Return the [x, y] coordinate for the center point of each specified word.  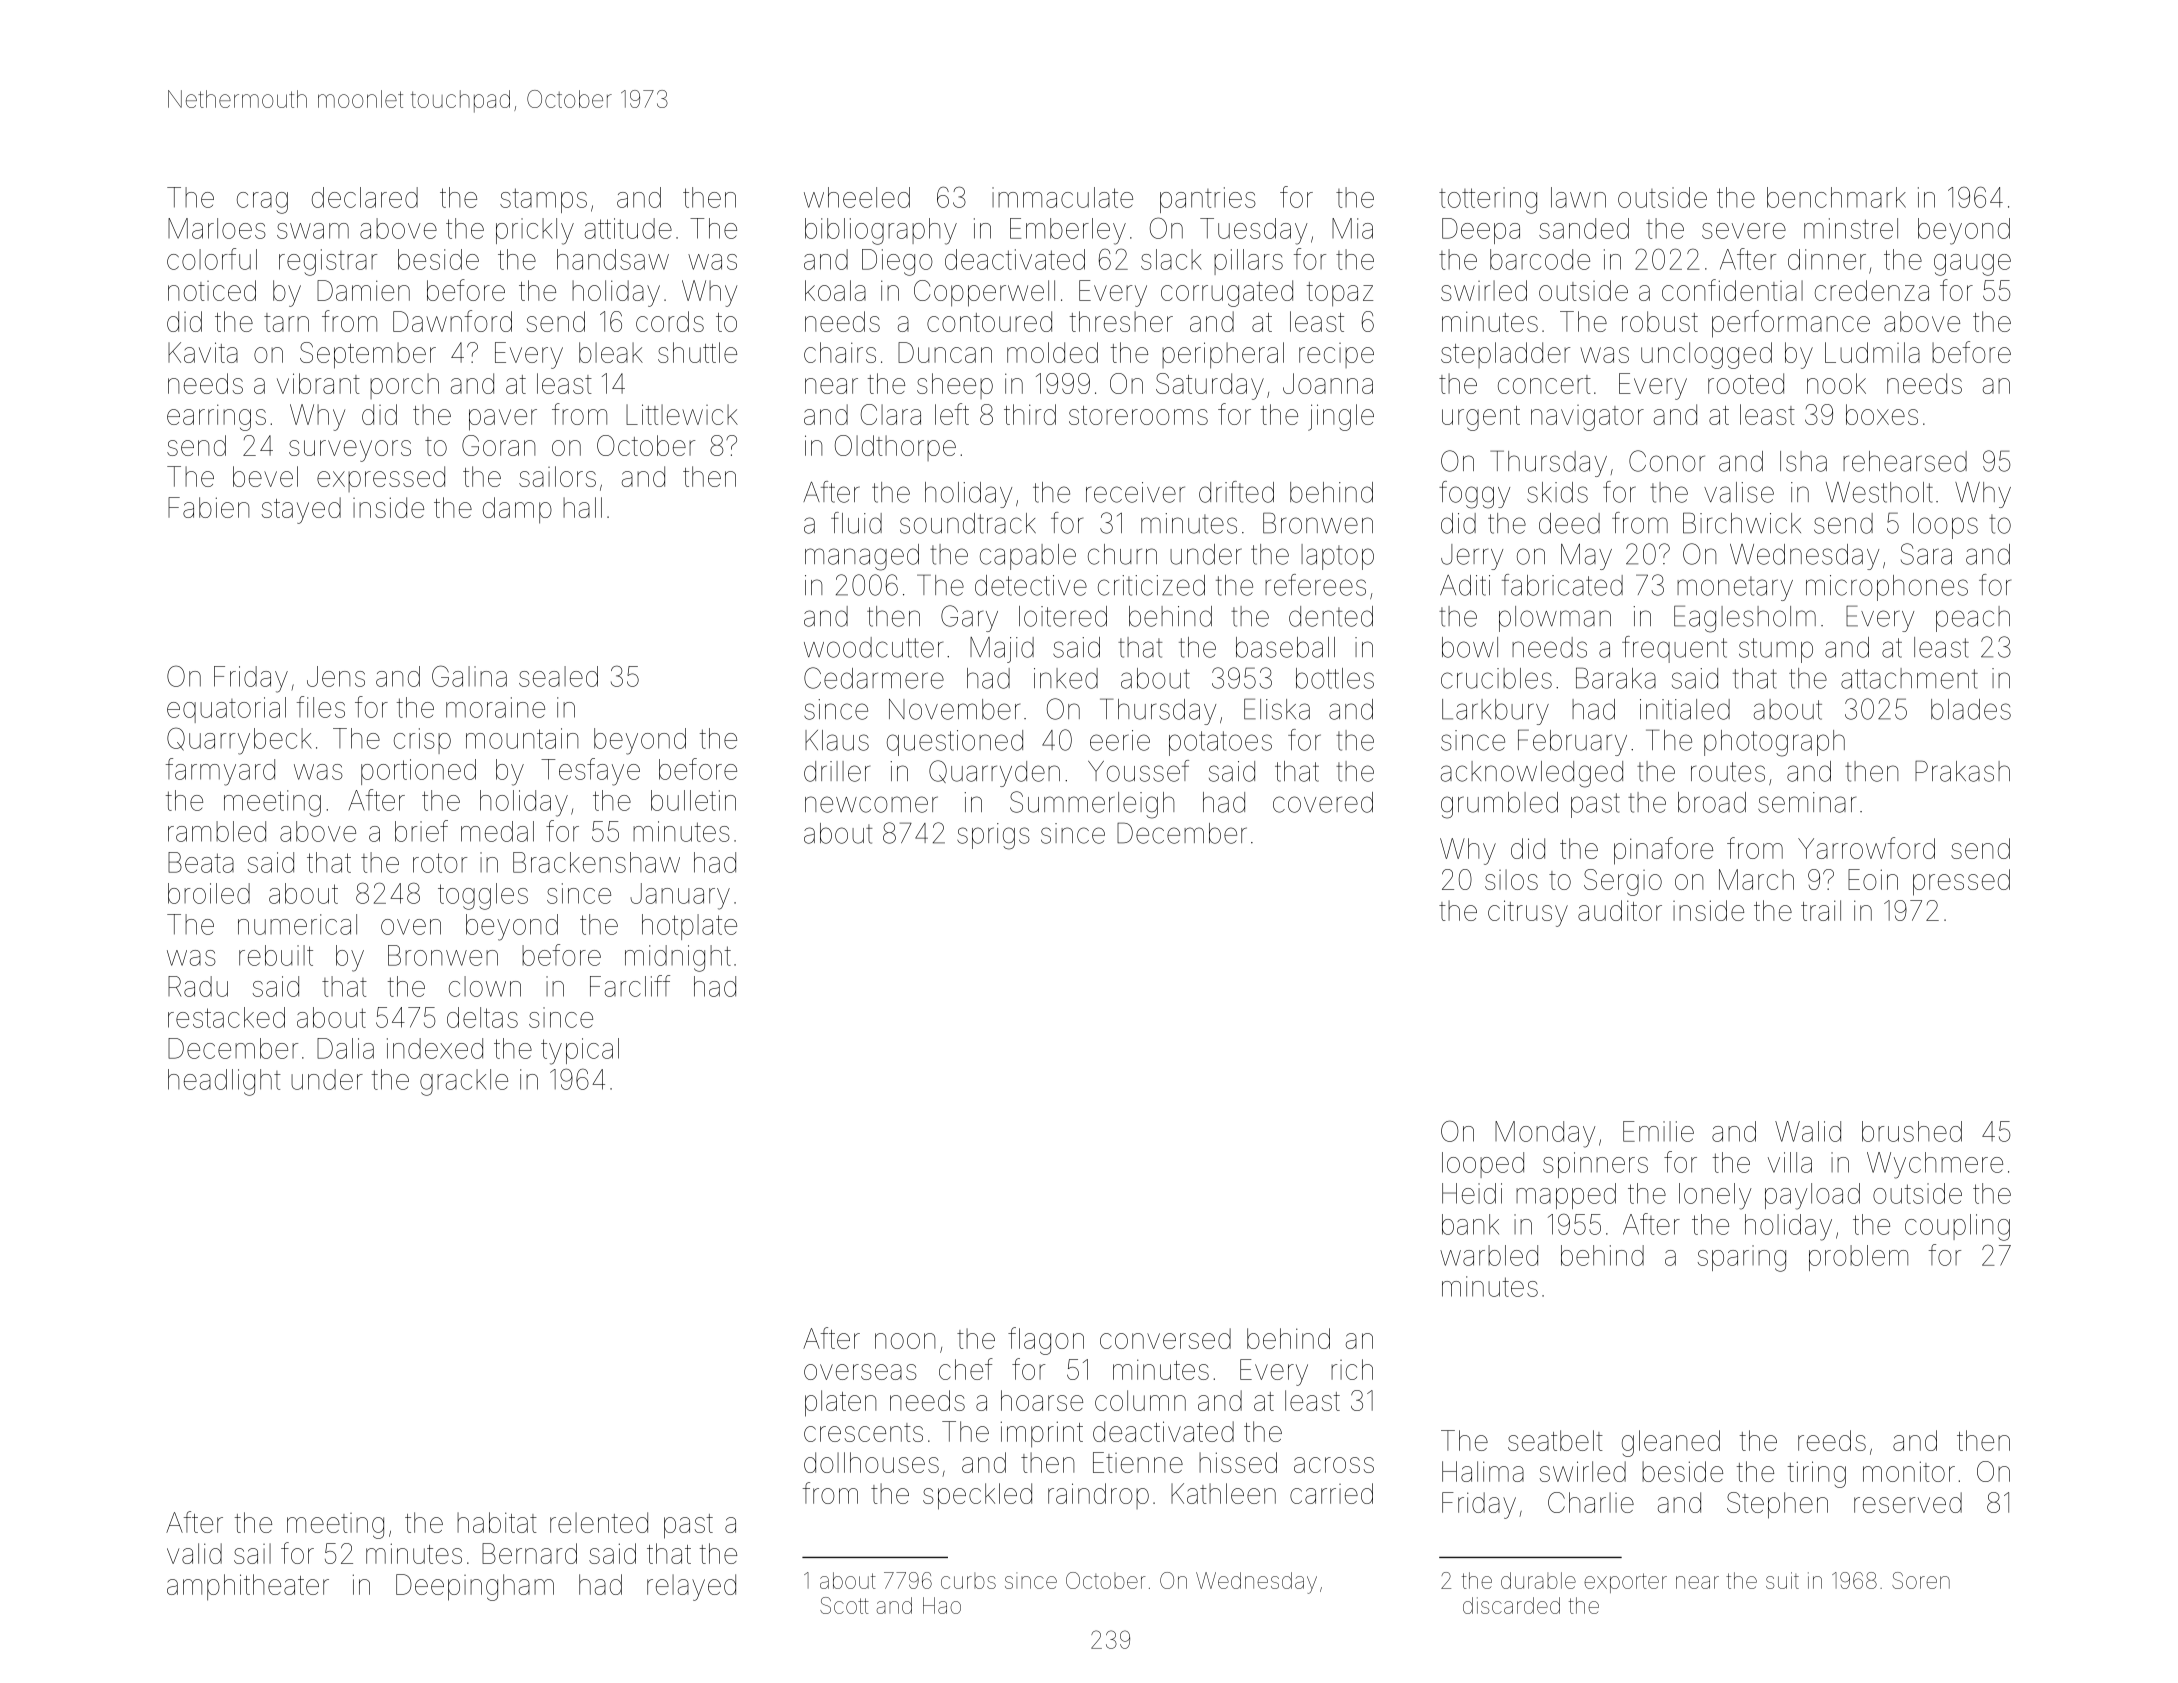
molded [1052, 352]
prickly [535, 231]
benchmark [1836, 197]
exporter [1625, 1583]
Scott [844, 1605]
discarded [1511, 1605]
